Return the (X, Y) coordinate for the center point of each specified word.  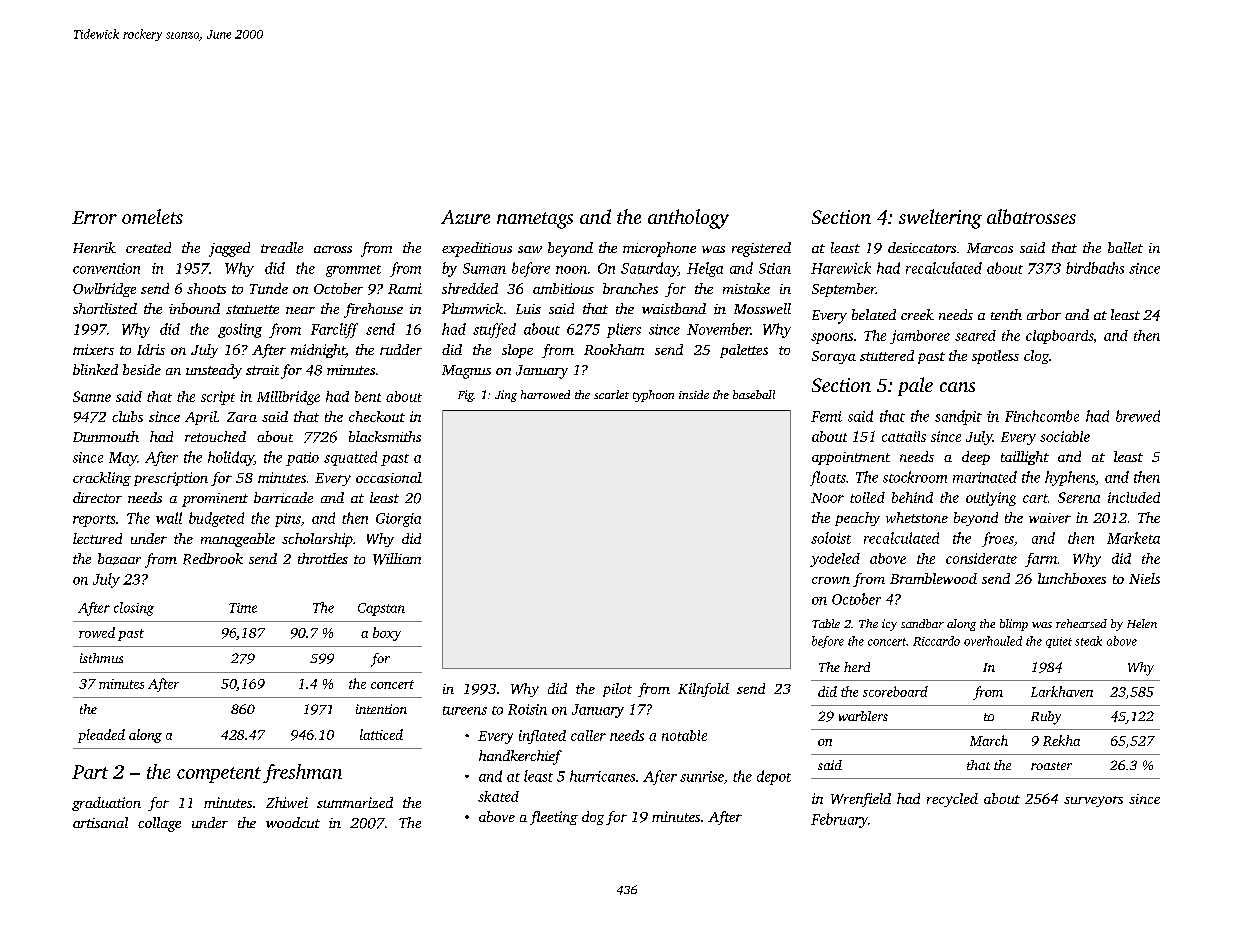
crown (831, 580)
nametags (535, 220)
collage (159, 824)
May (123, 459)
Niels (1144, 578)
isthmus (101, 658)
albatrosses (1031, 216)
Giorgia (398, 520)
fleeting (554, 818)
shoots (206, 288)
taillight (1025, 458)
